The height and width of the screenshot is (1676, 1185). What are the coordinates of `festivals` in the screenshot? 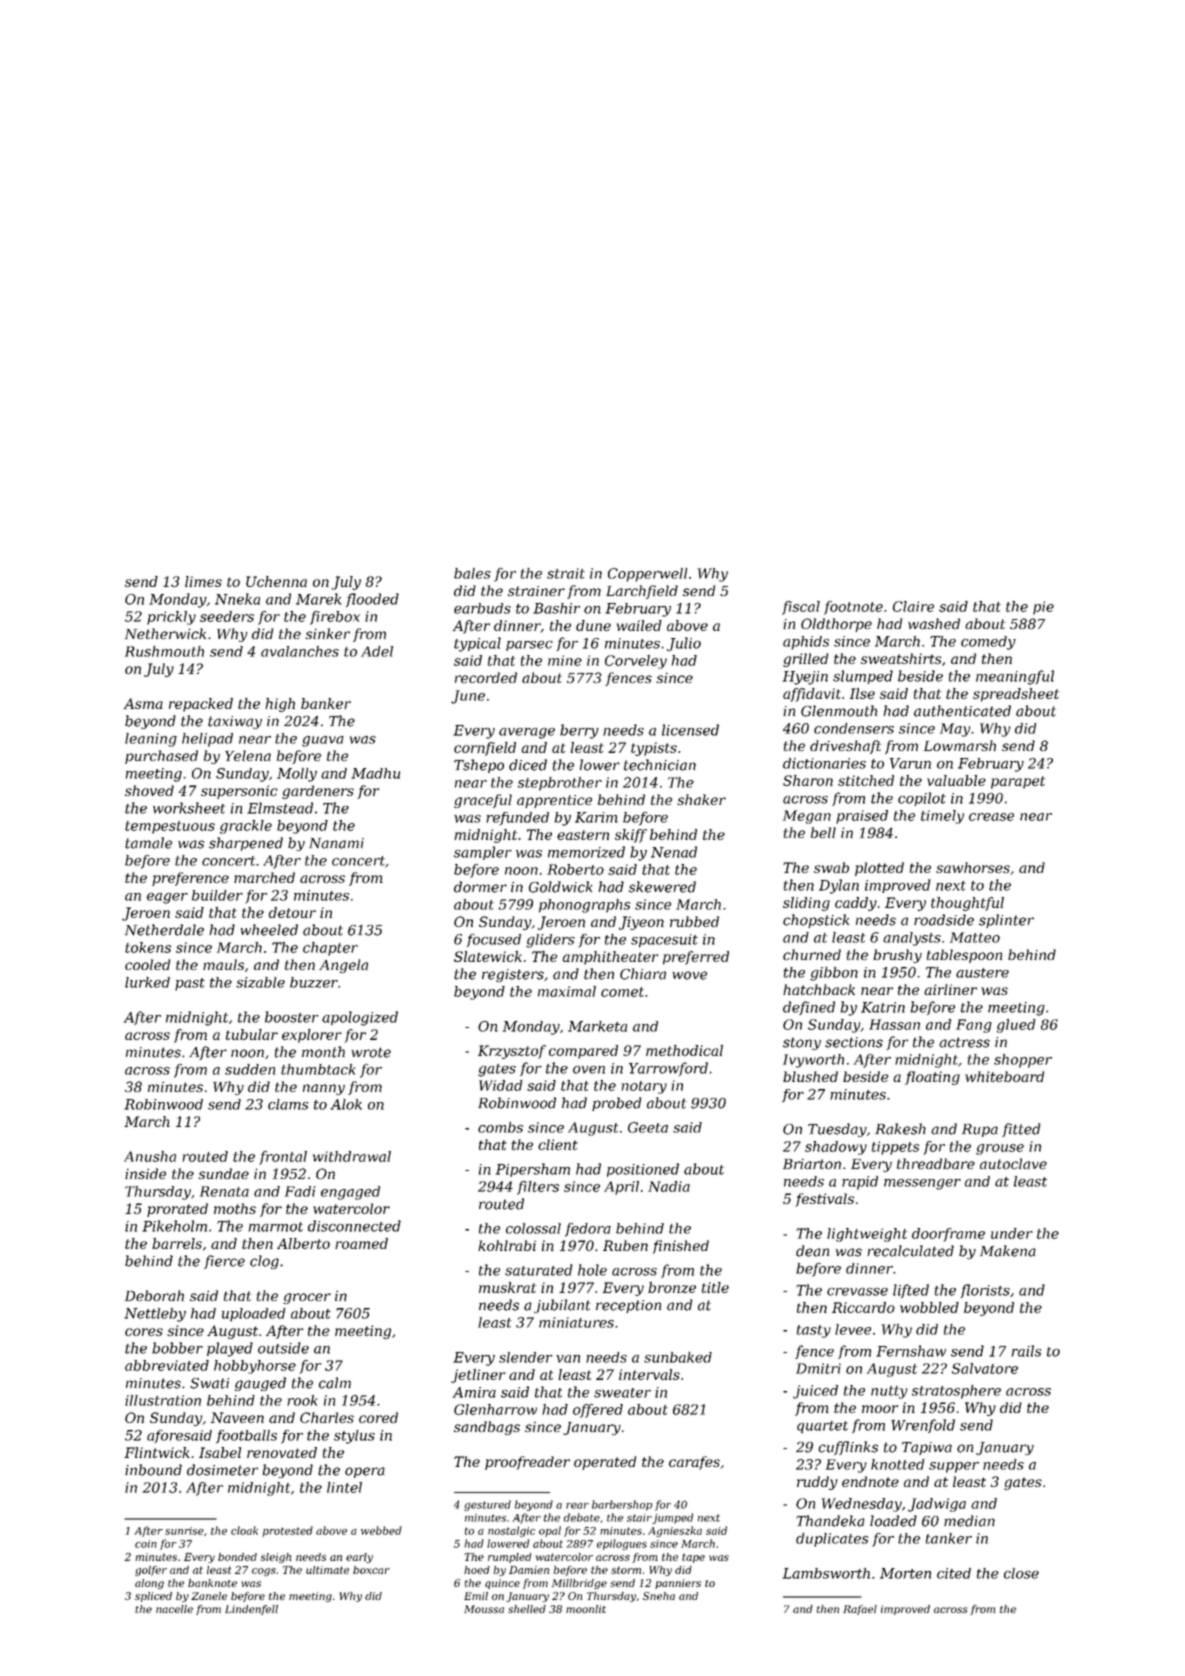 It's located at (825, 1200).
